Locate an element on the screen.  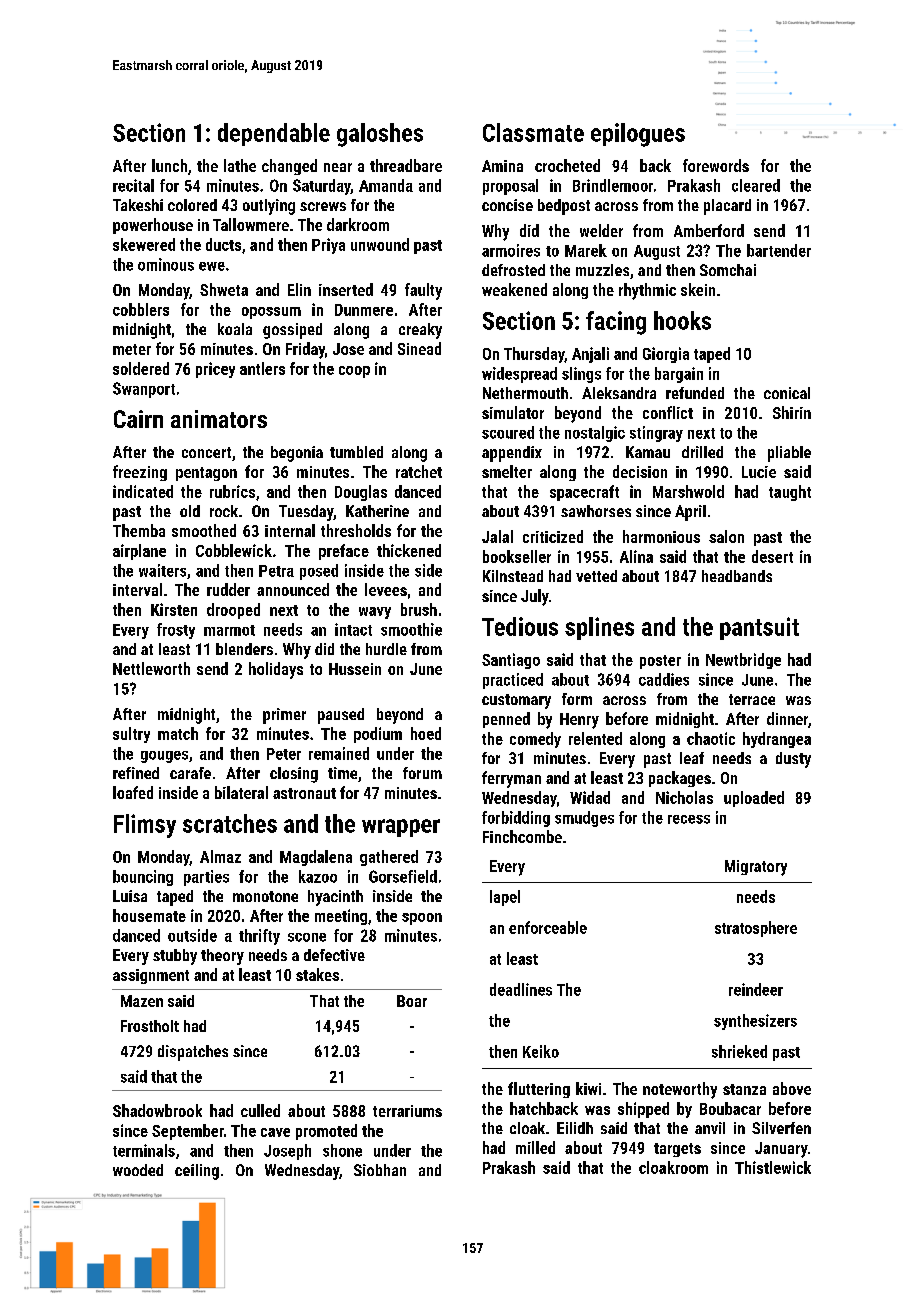
Classmate is located at coordinates (533, 132).
